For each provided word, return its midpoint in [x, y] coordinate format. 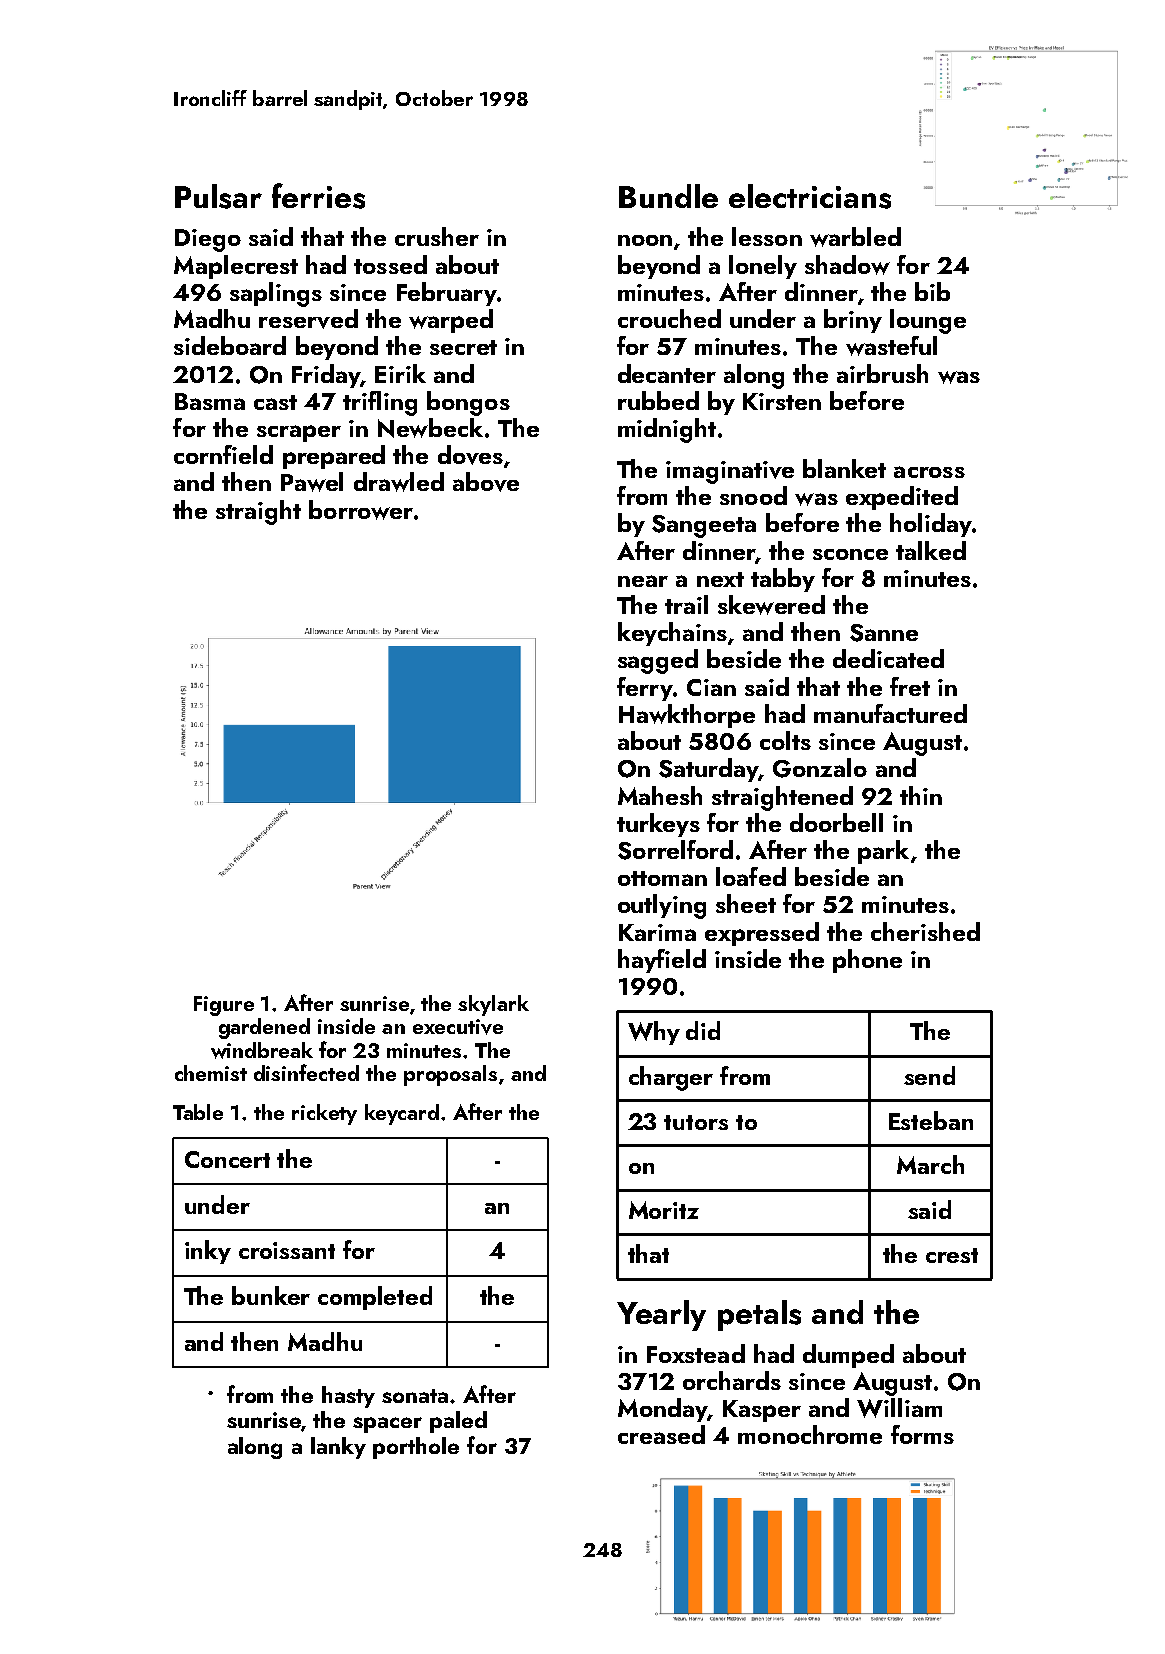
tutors [696, 1122]
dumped [848, 1356]
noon [645, 240]
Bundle [668, 196]
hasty [348, 1397]
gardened [264, 1028]
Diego [208, 240]
